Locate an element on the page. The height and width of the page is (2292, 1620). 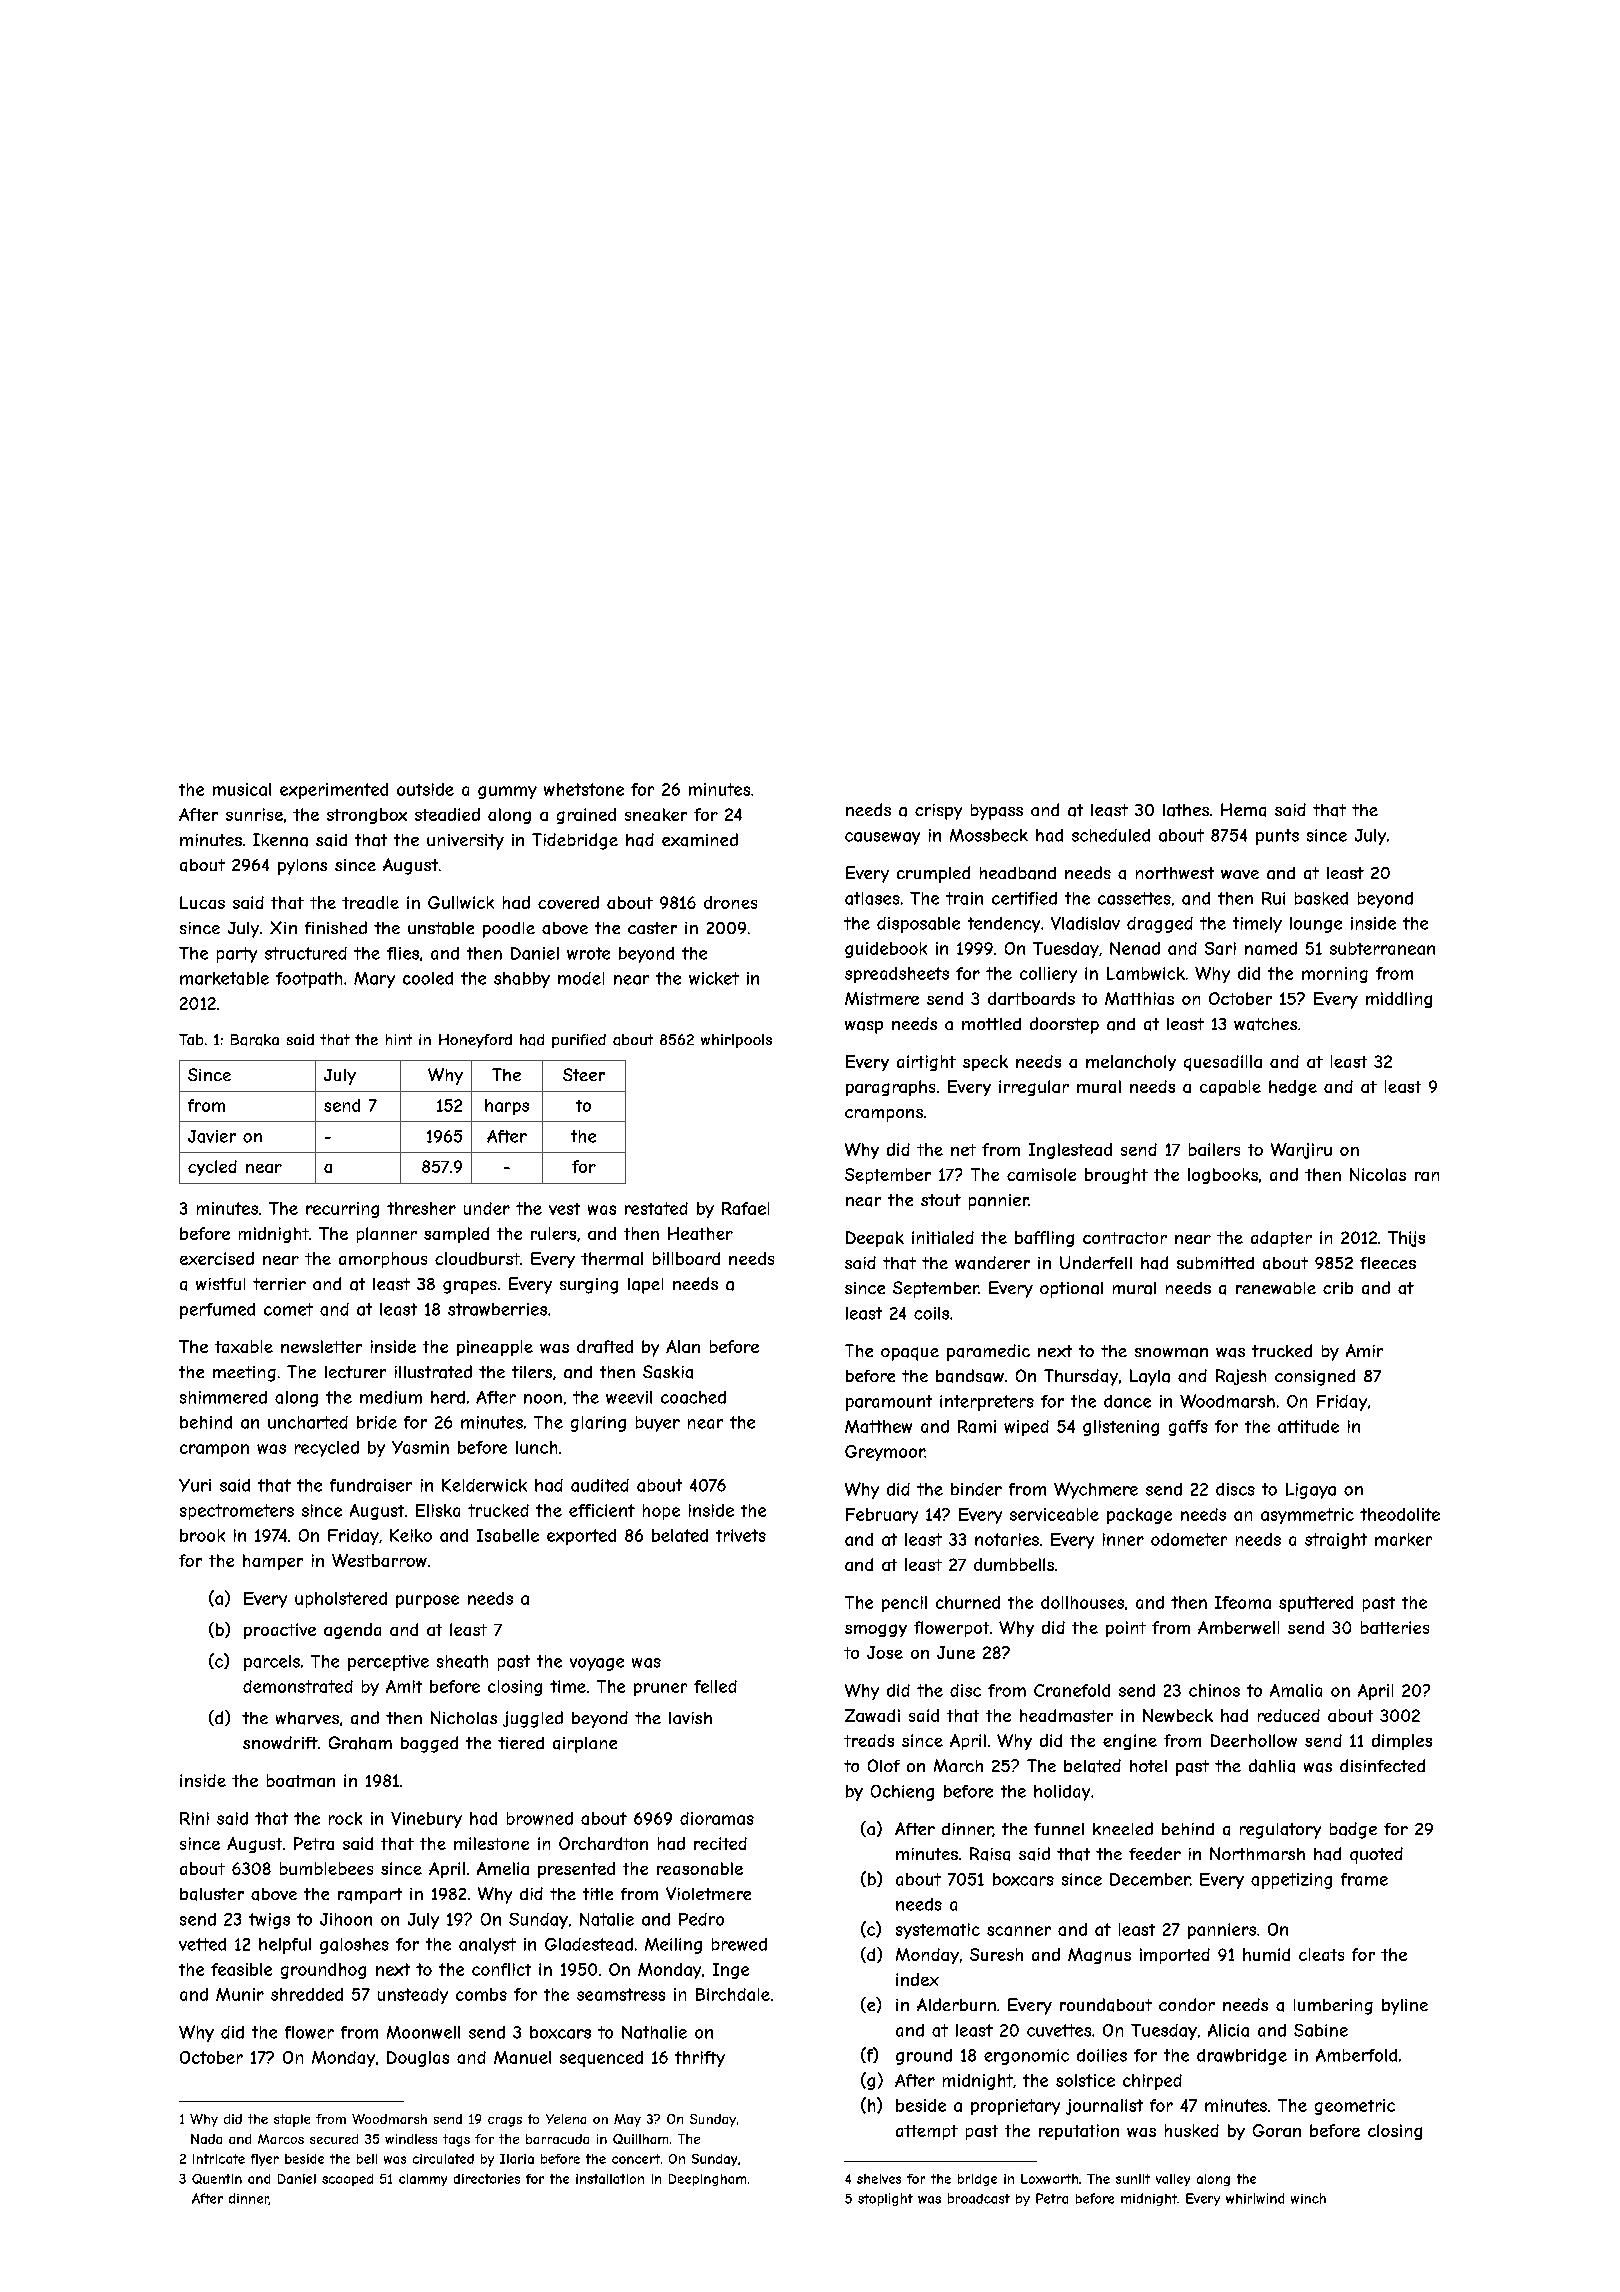
Alicia is located at coordinates (1228, 2030).
